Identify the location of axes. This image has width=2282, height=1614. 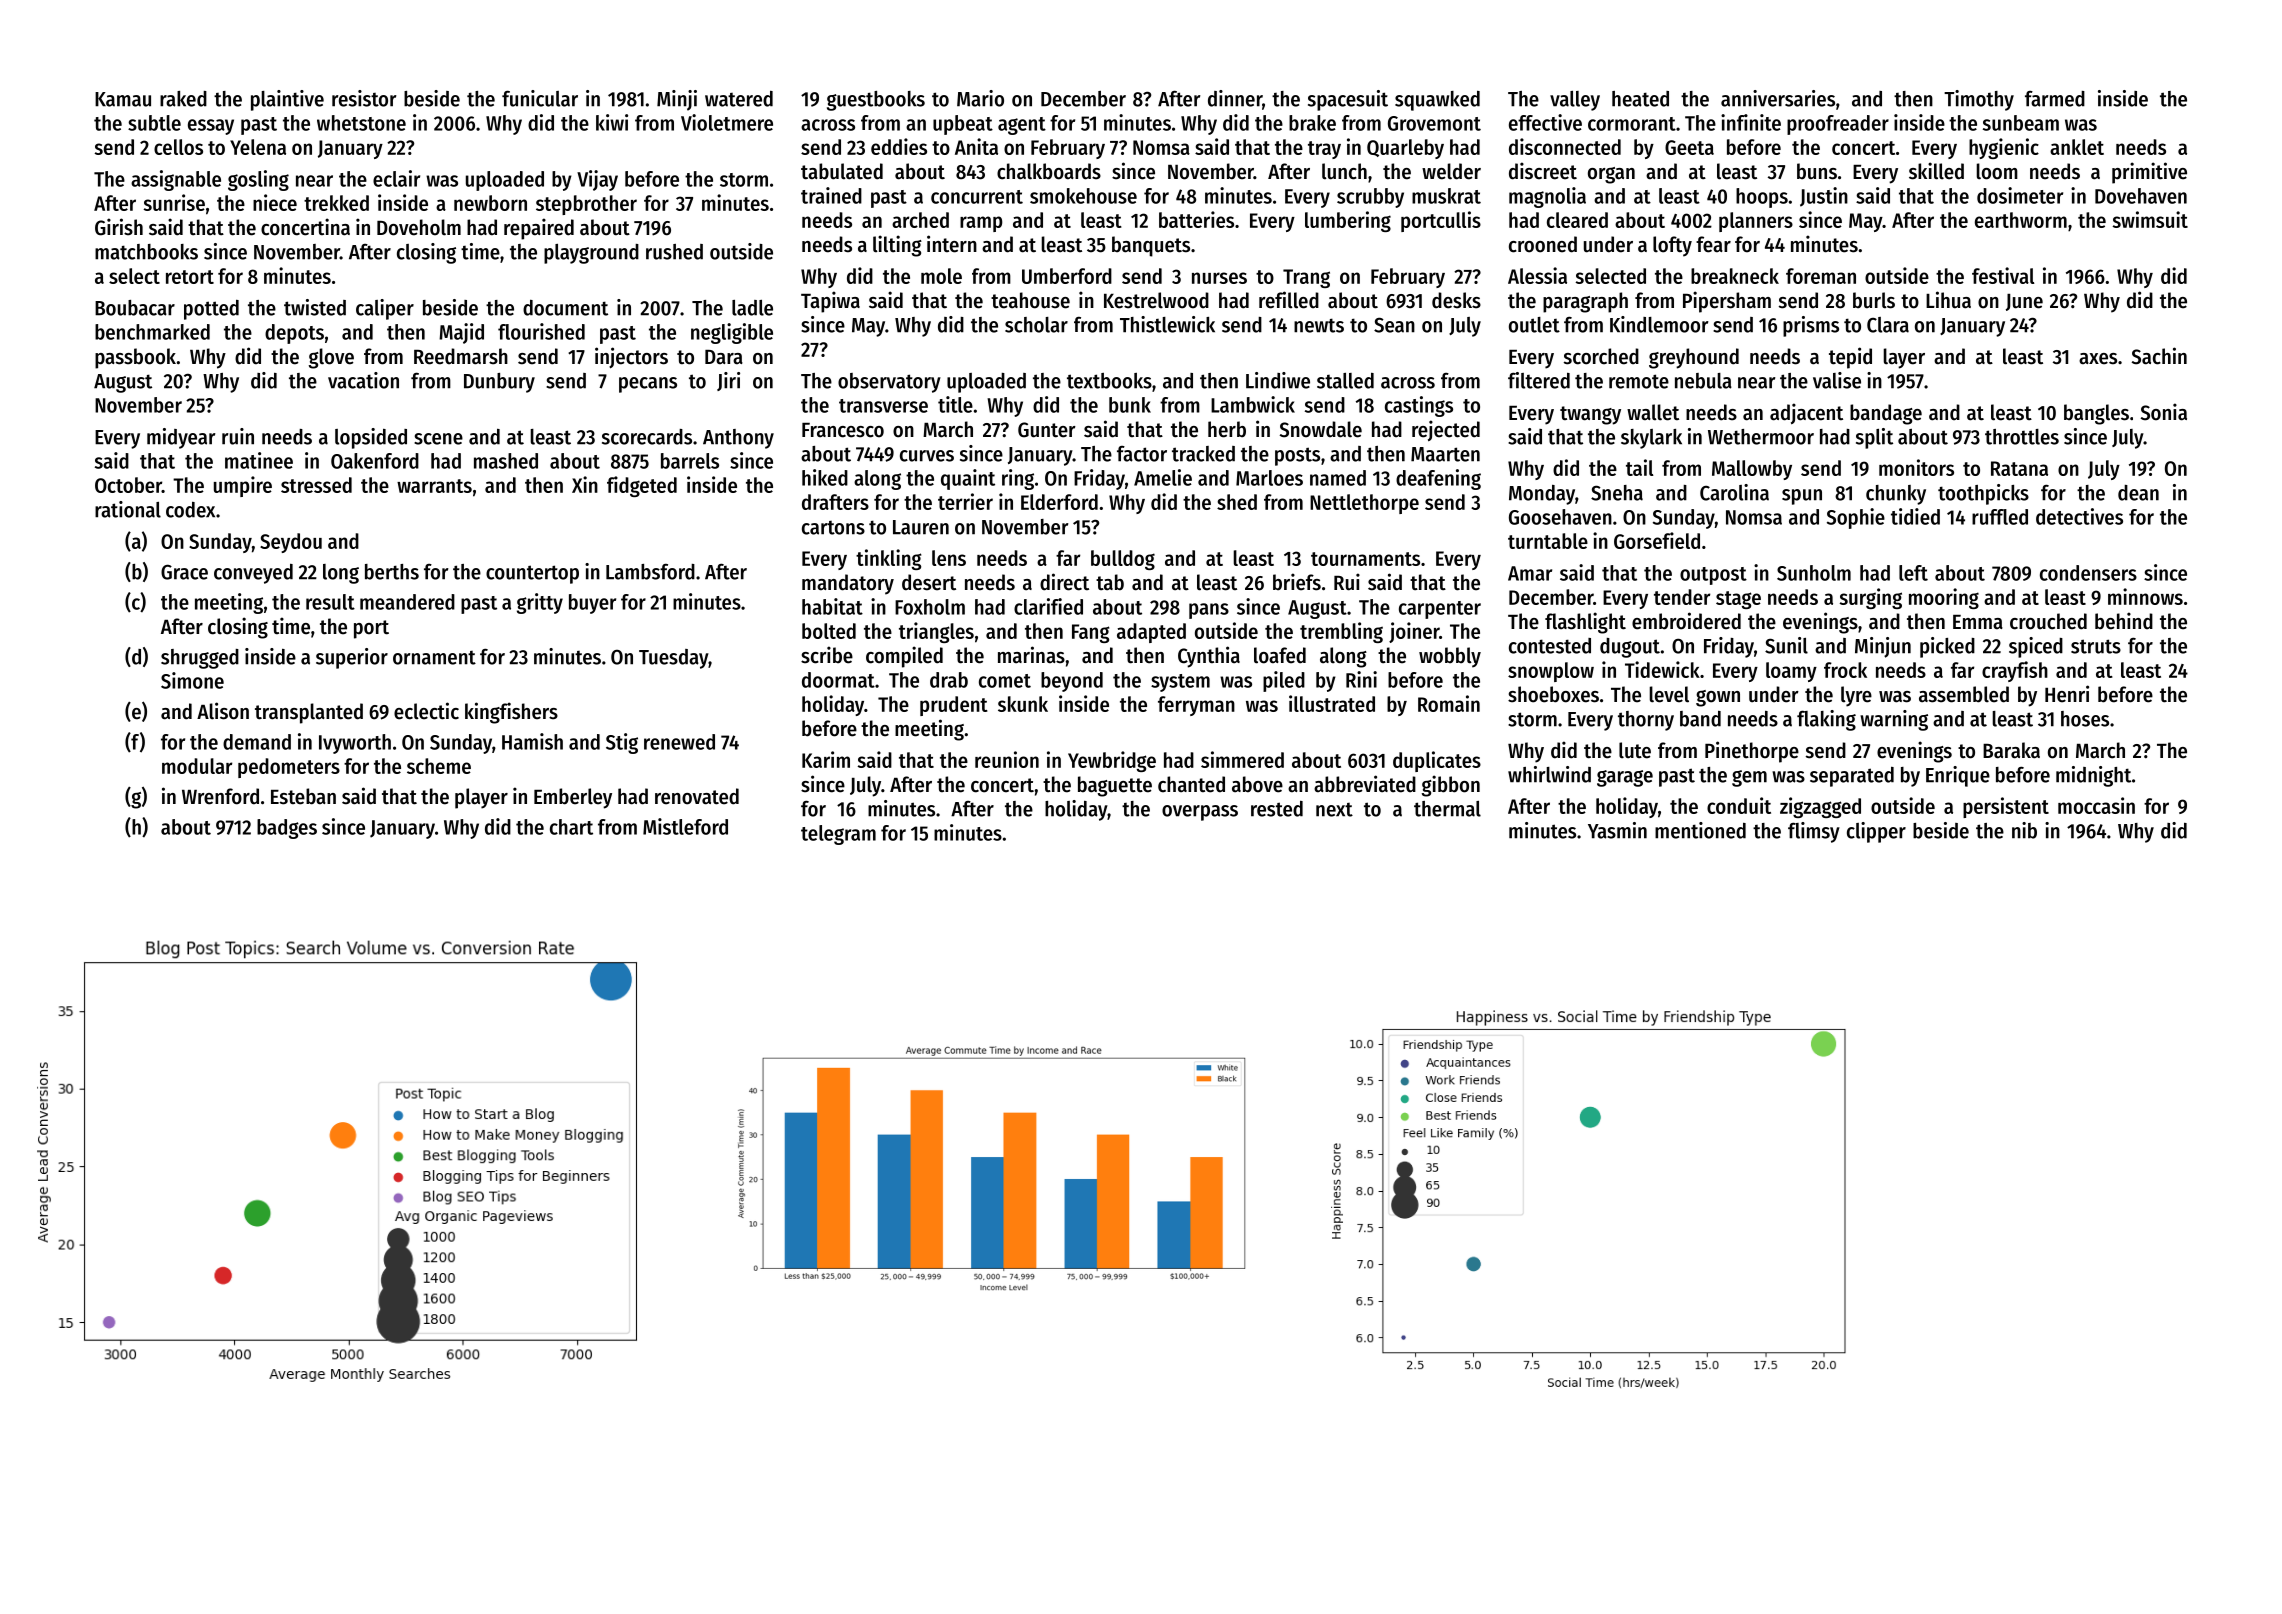
(2098, 359).
